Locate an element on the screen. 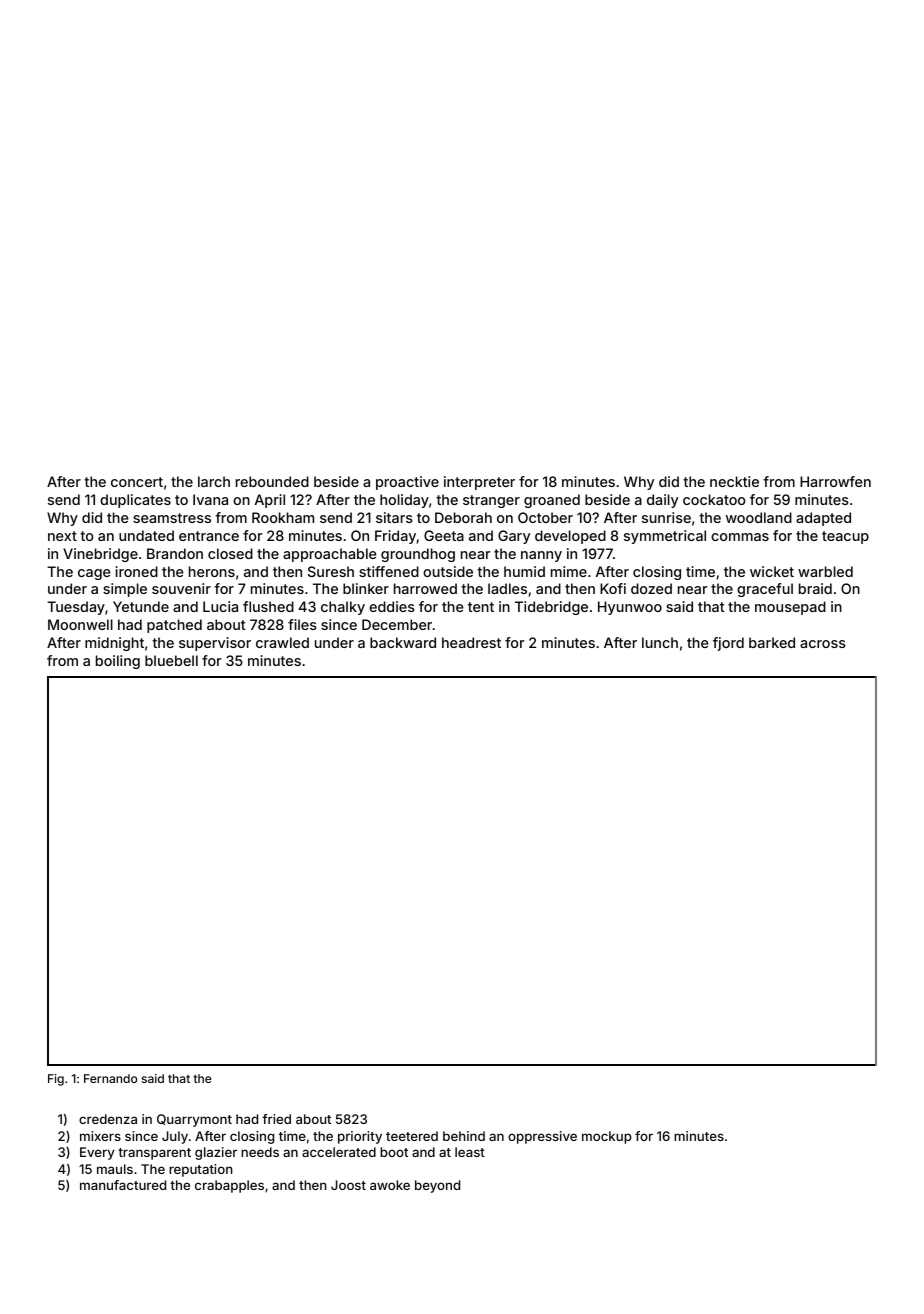 The image size is (924, 1314). Fernando is located at coordinates (110, 1078).
